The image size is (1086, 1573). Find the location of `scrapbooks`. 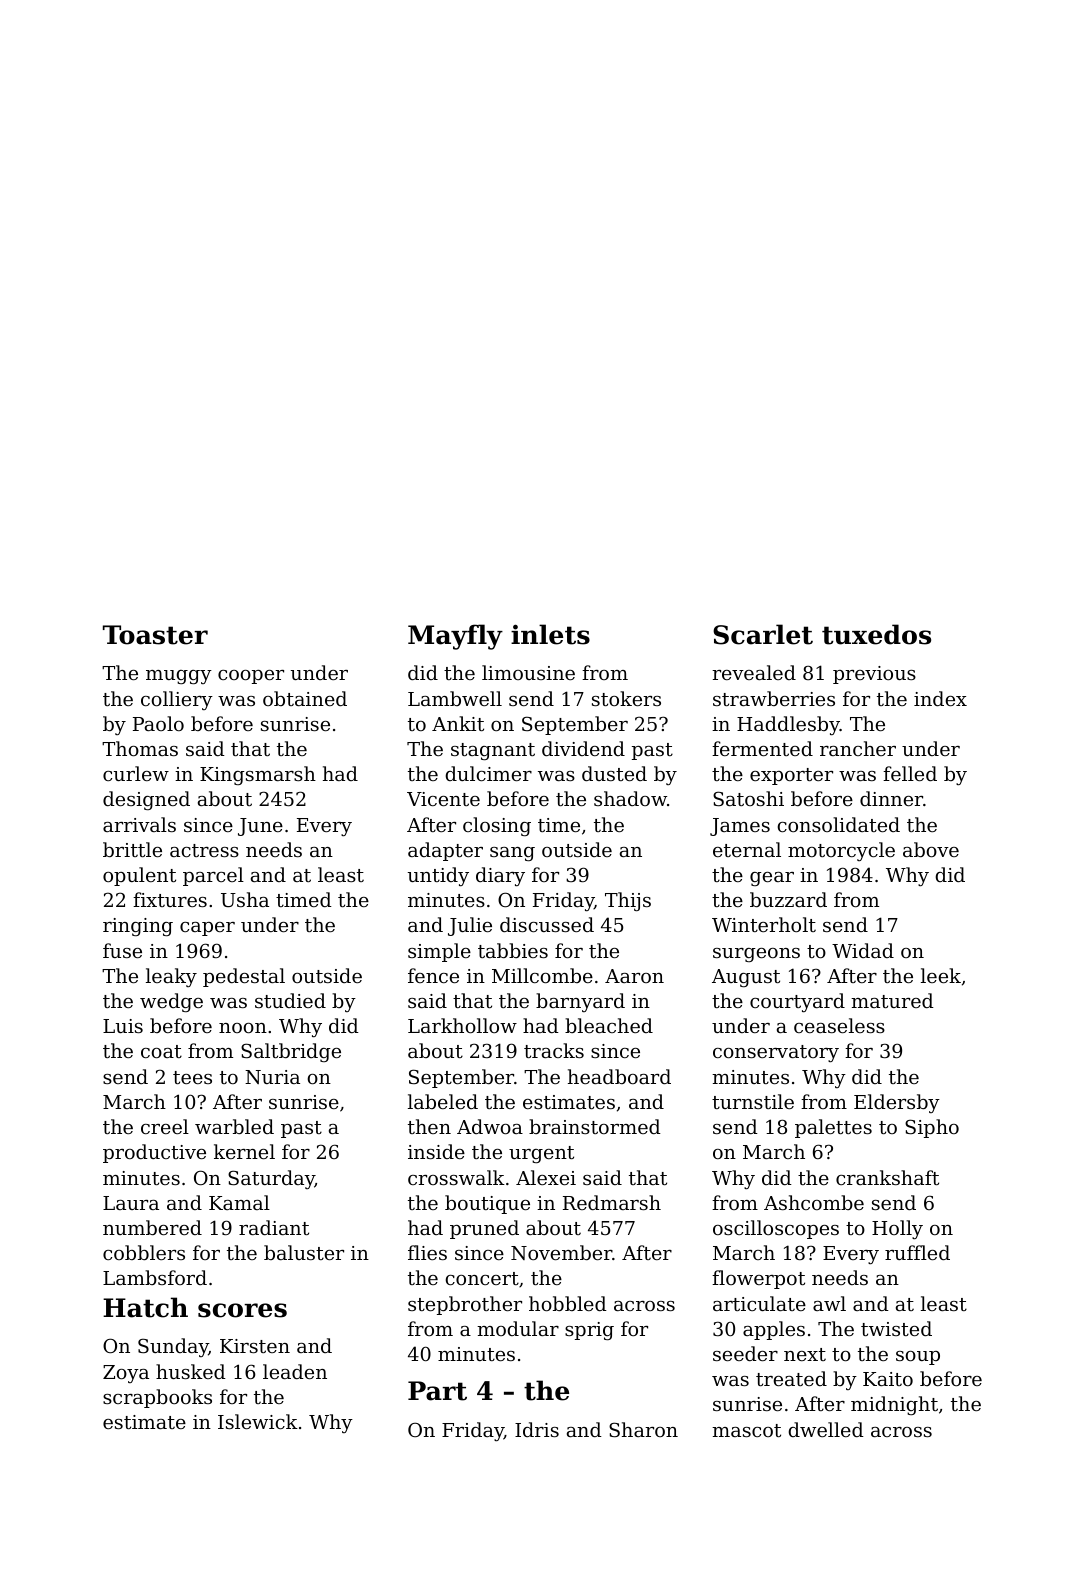

scrapbooks is located at coordinates (157, 1398).
